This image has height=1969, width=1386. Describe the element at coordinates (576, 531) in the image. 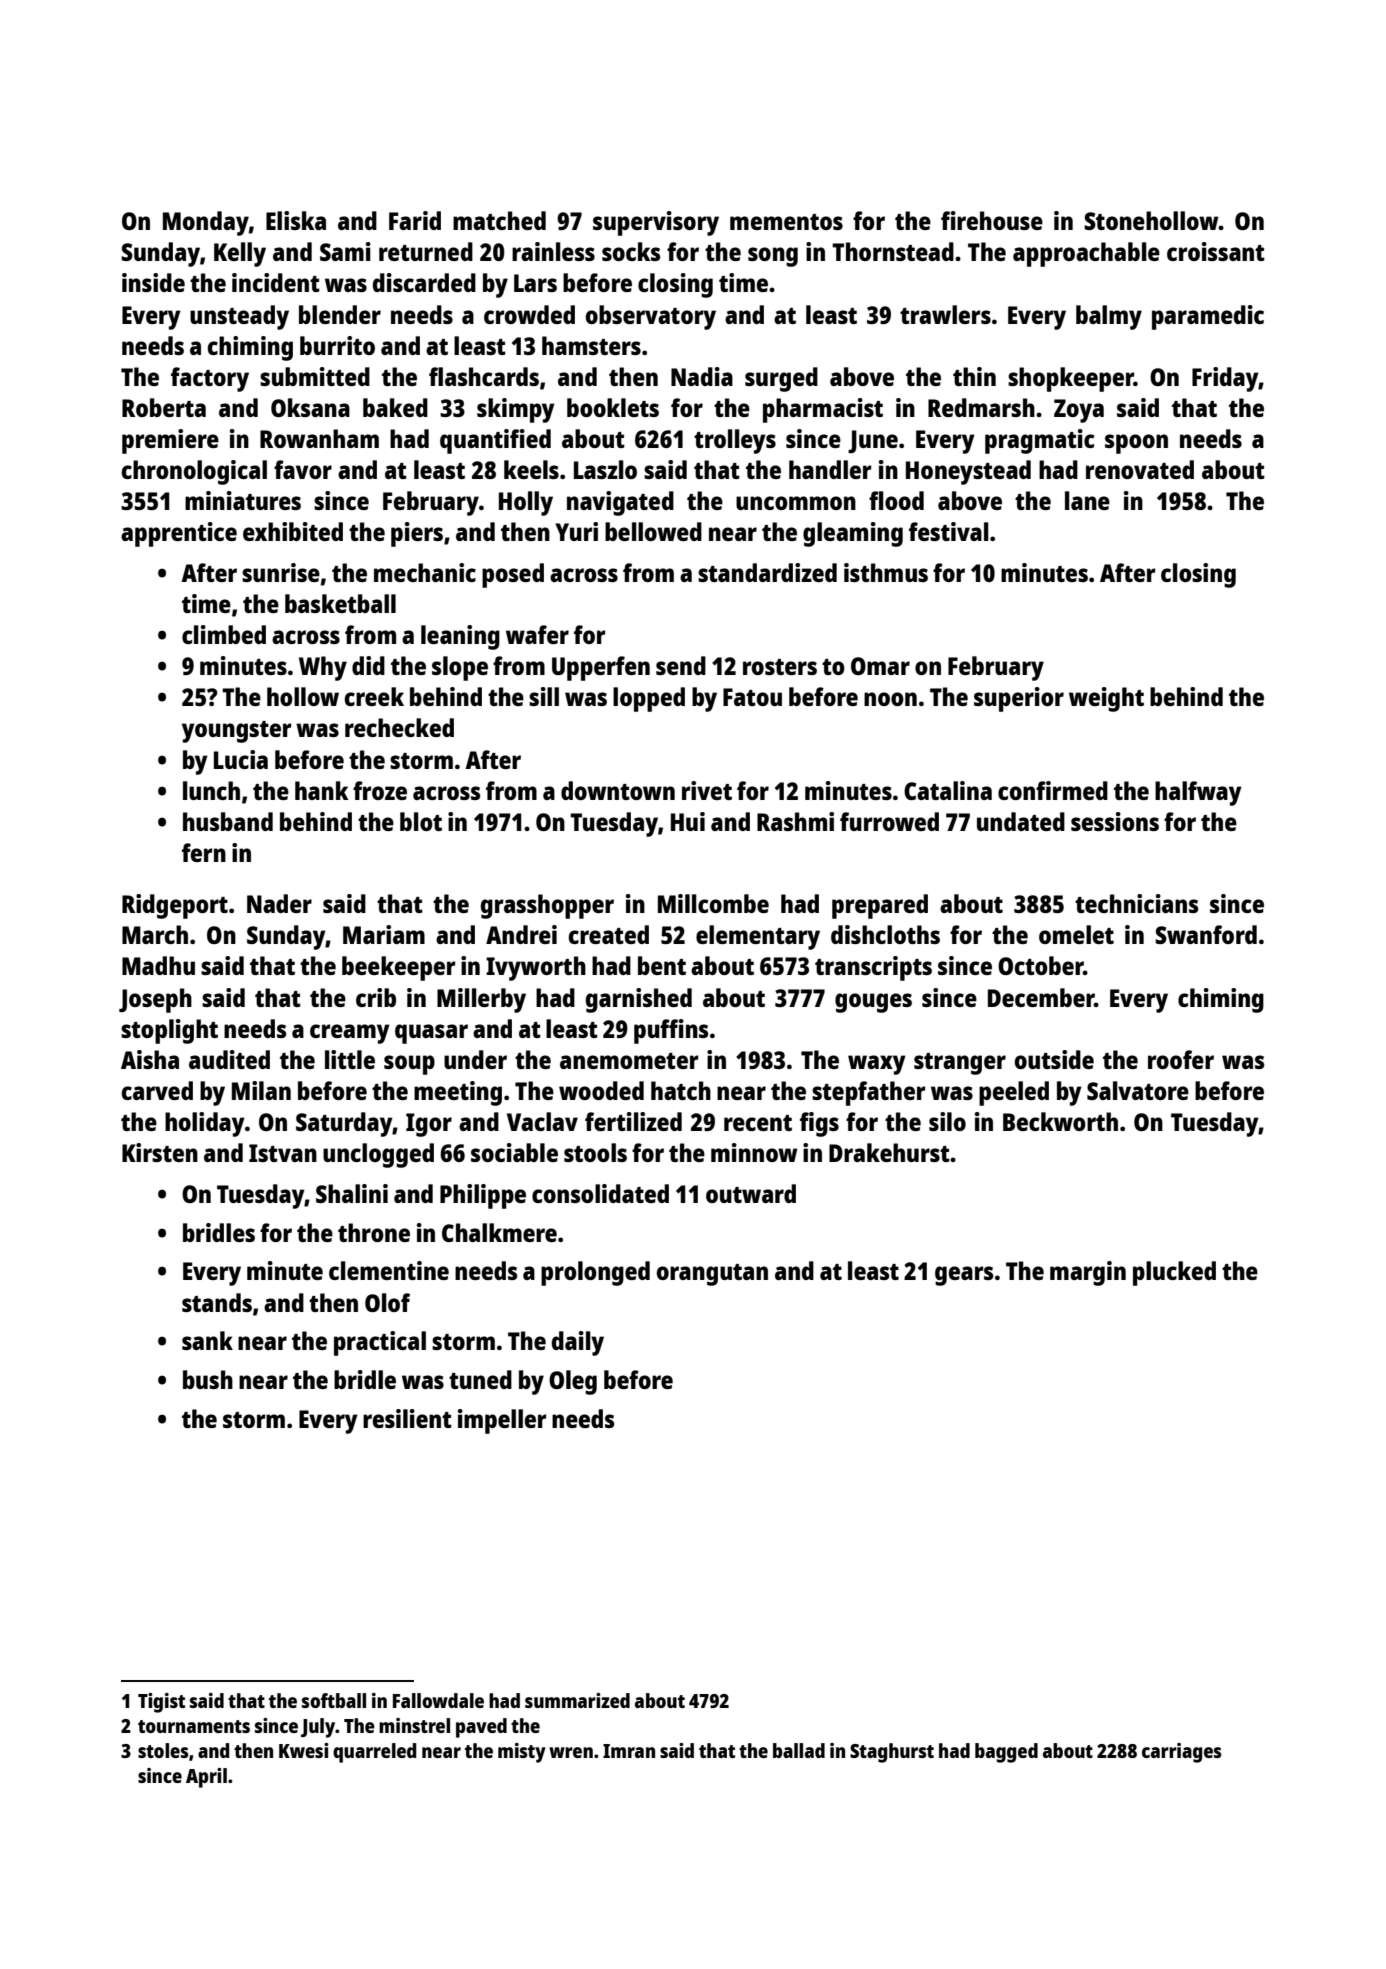

I see `Yuri` at that location.
